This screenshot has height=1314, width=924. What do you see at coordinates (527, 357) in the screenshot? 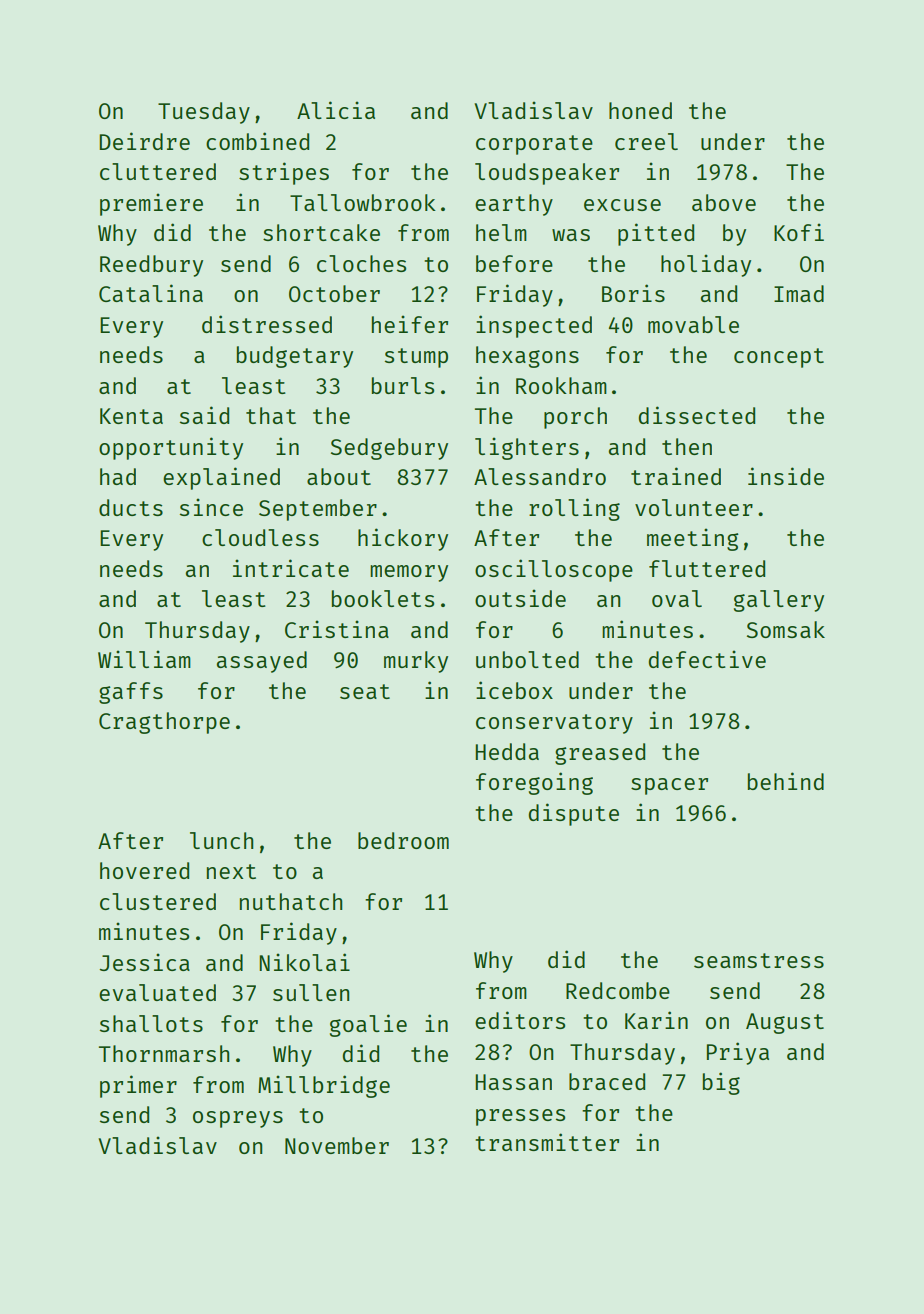
I see `hexagons` at bounding box center [527, 357].
